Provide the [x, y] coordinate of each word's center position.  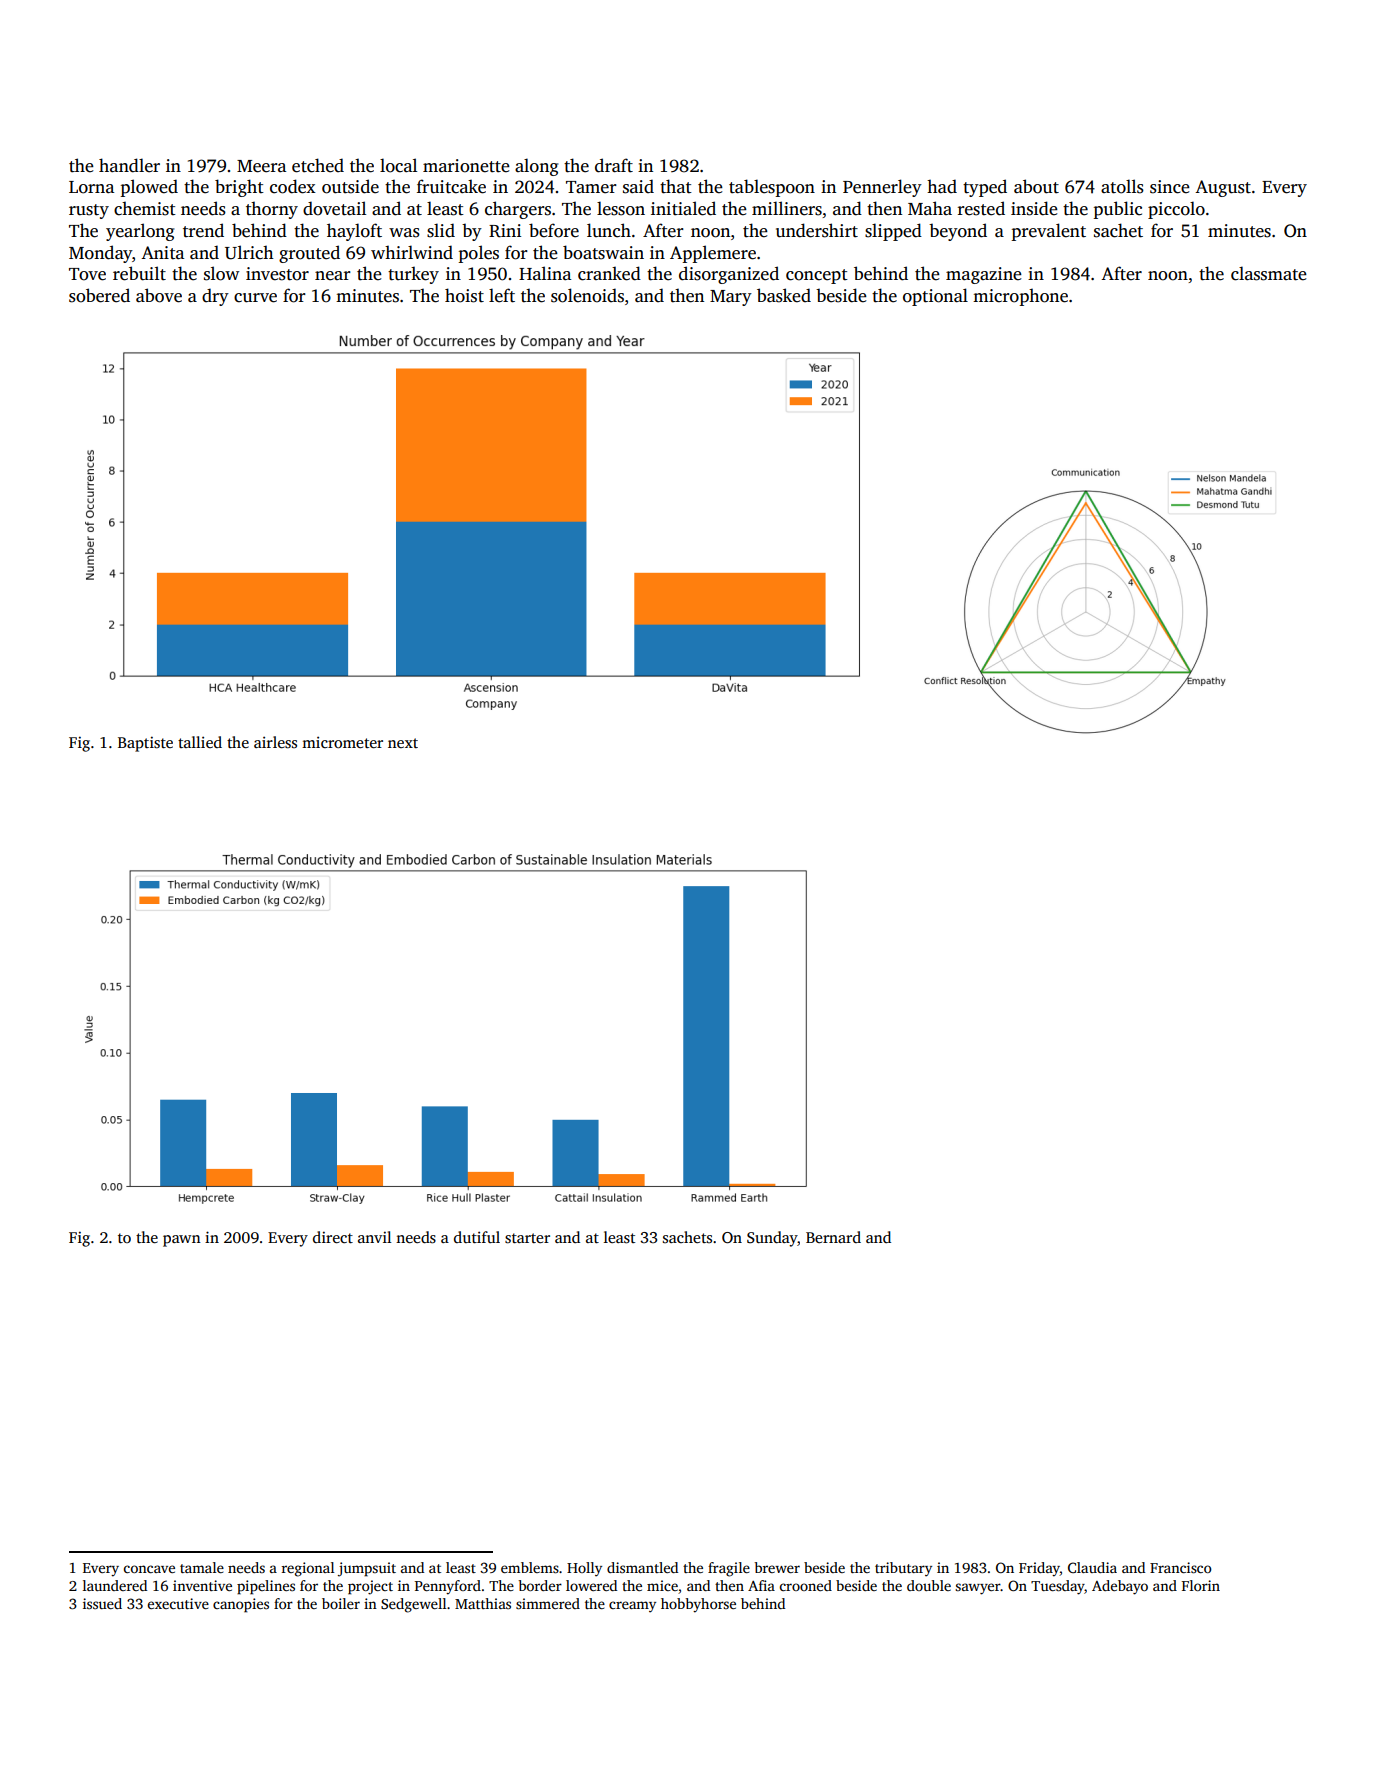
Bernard [833, 1237]
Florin [1201, 1585]
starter [527, 1238]
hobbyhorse [698, 1605]
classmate [1269, 273]
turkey [413, 275]
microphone [1020, 297]
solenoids [587, 295]
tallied [200, 742]
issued [102, 1603]
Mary [731, 298]
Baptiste [145, 744]
